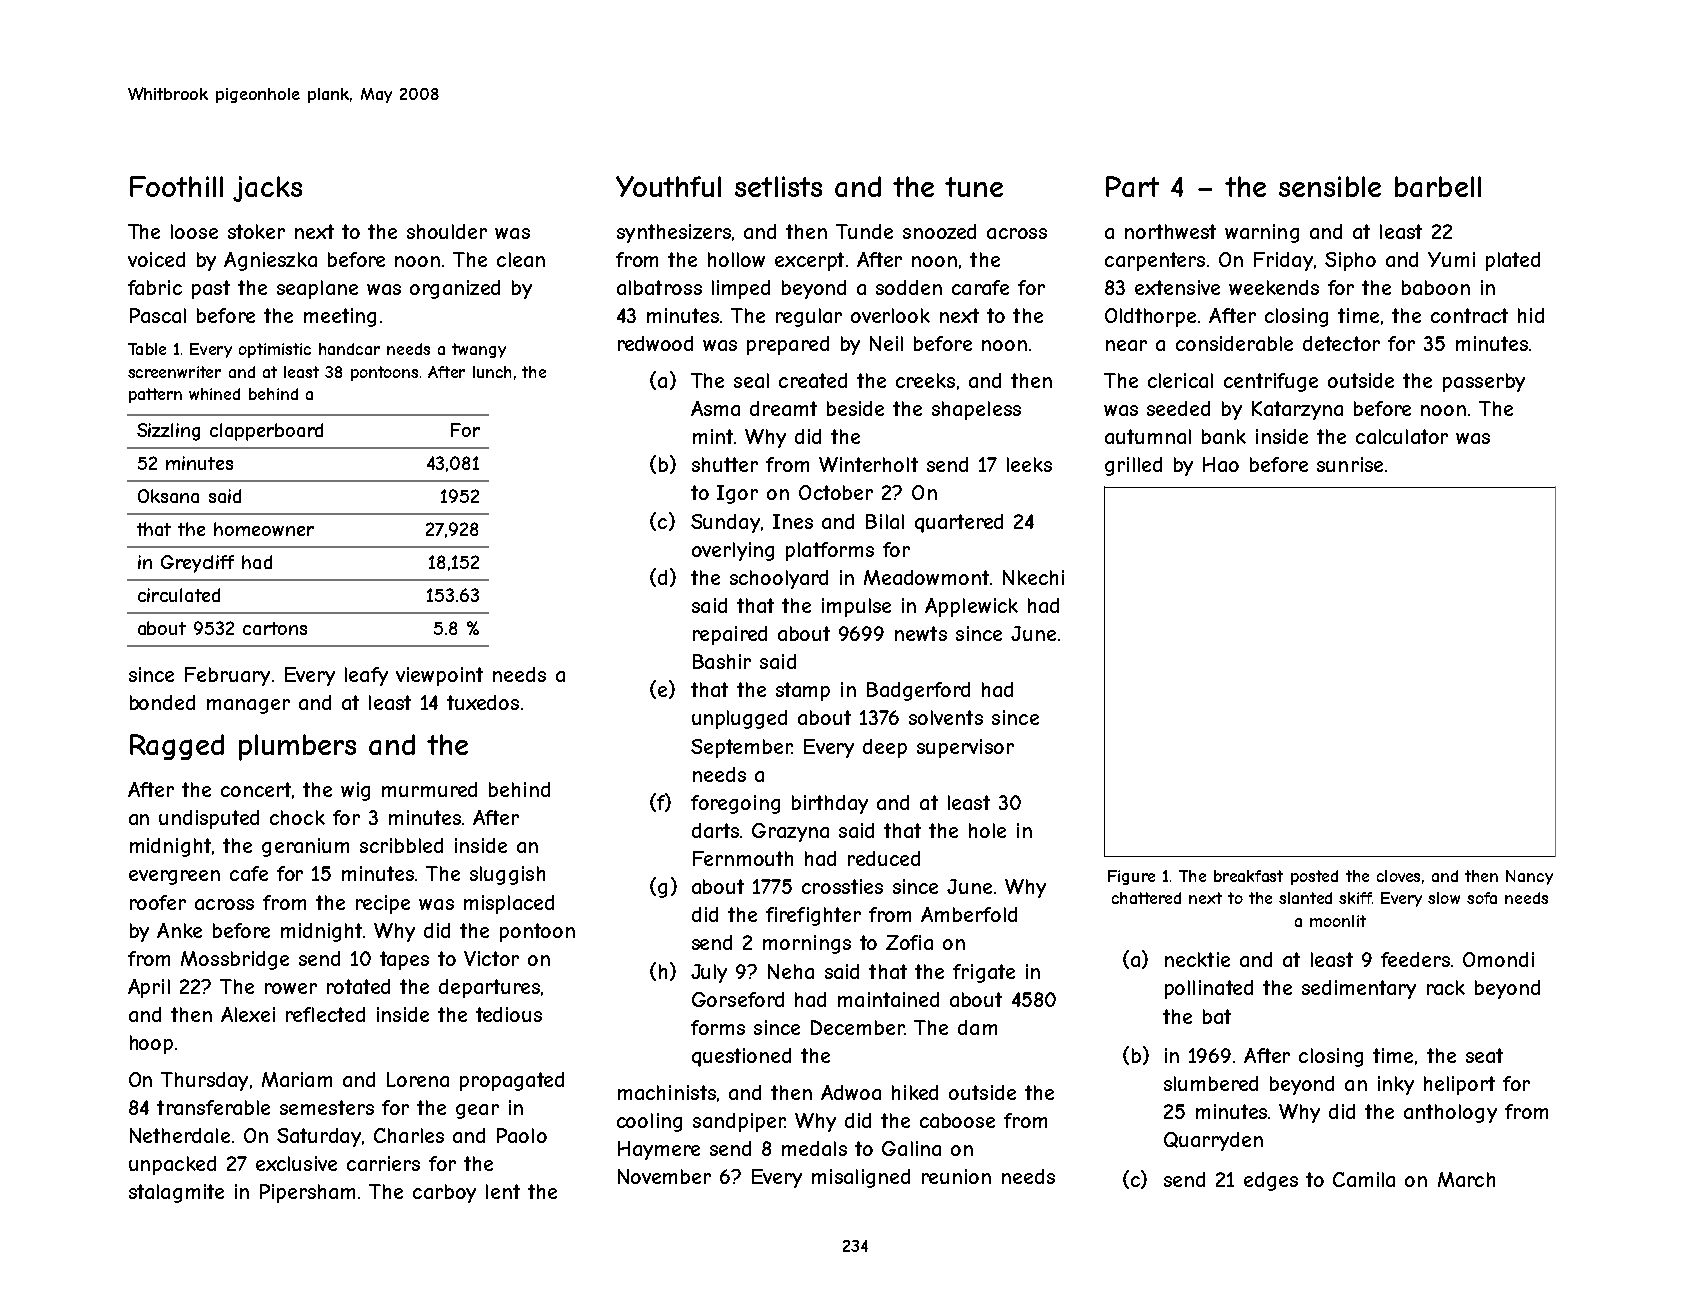 The width and height of the screenshot is (1683, 1301). I want to click on Lorena, so click(418, 1079).
